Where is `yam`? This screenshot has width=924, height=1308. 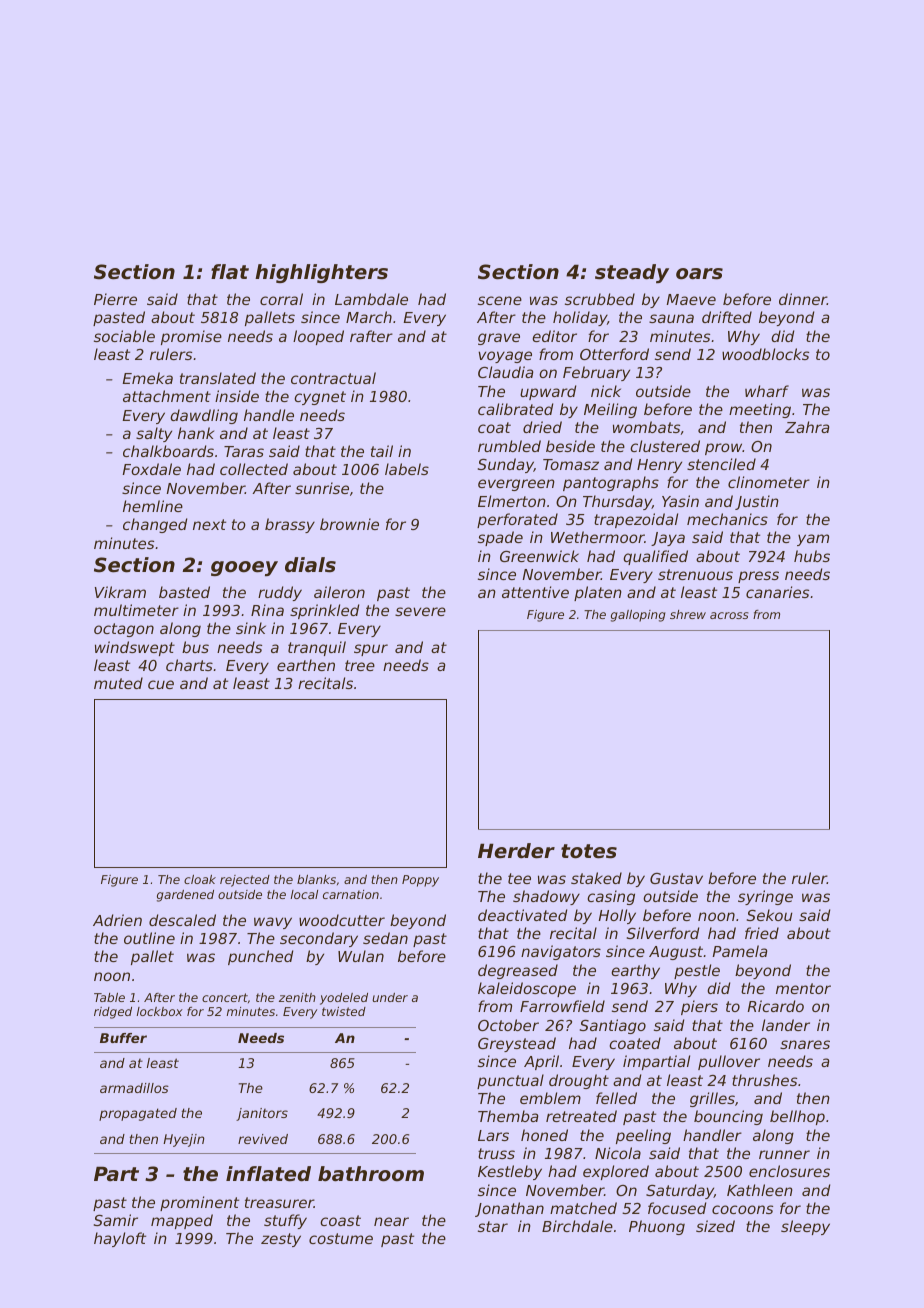 yam is located at coordinates (813, 540).
